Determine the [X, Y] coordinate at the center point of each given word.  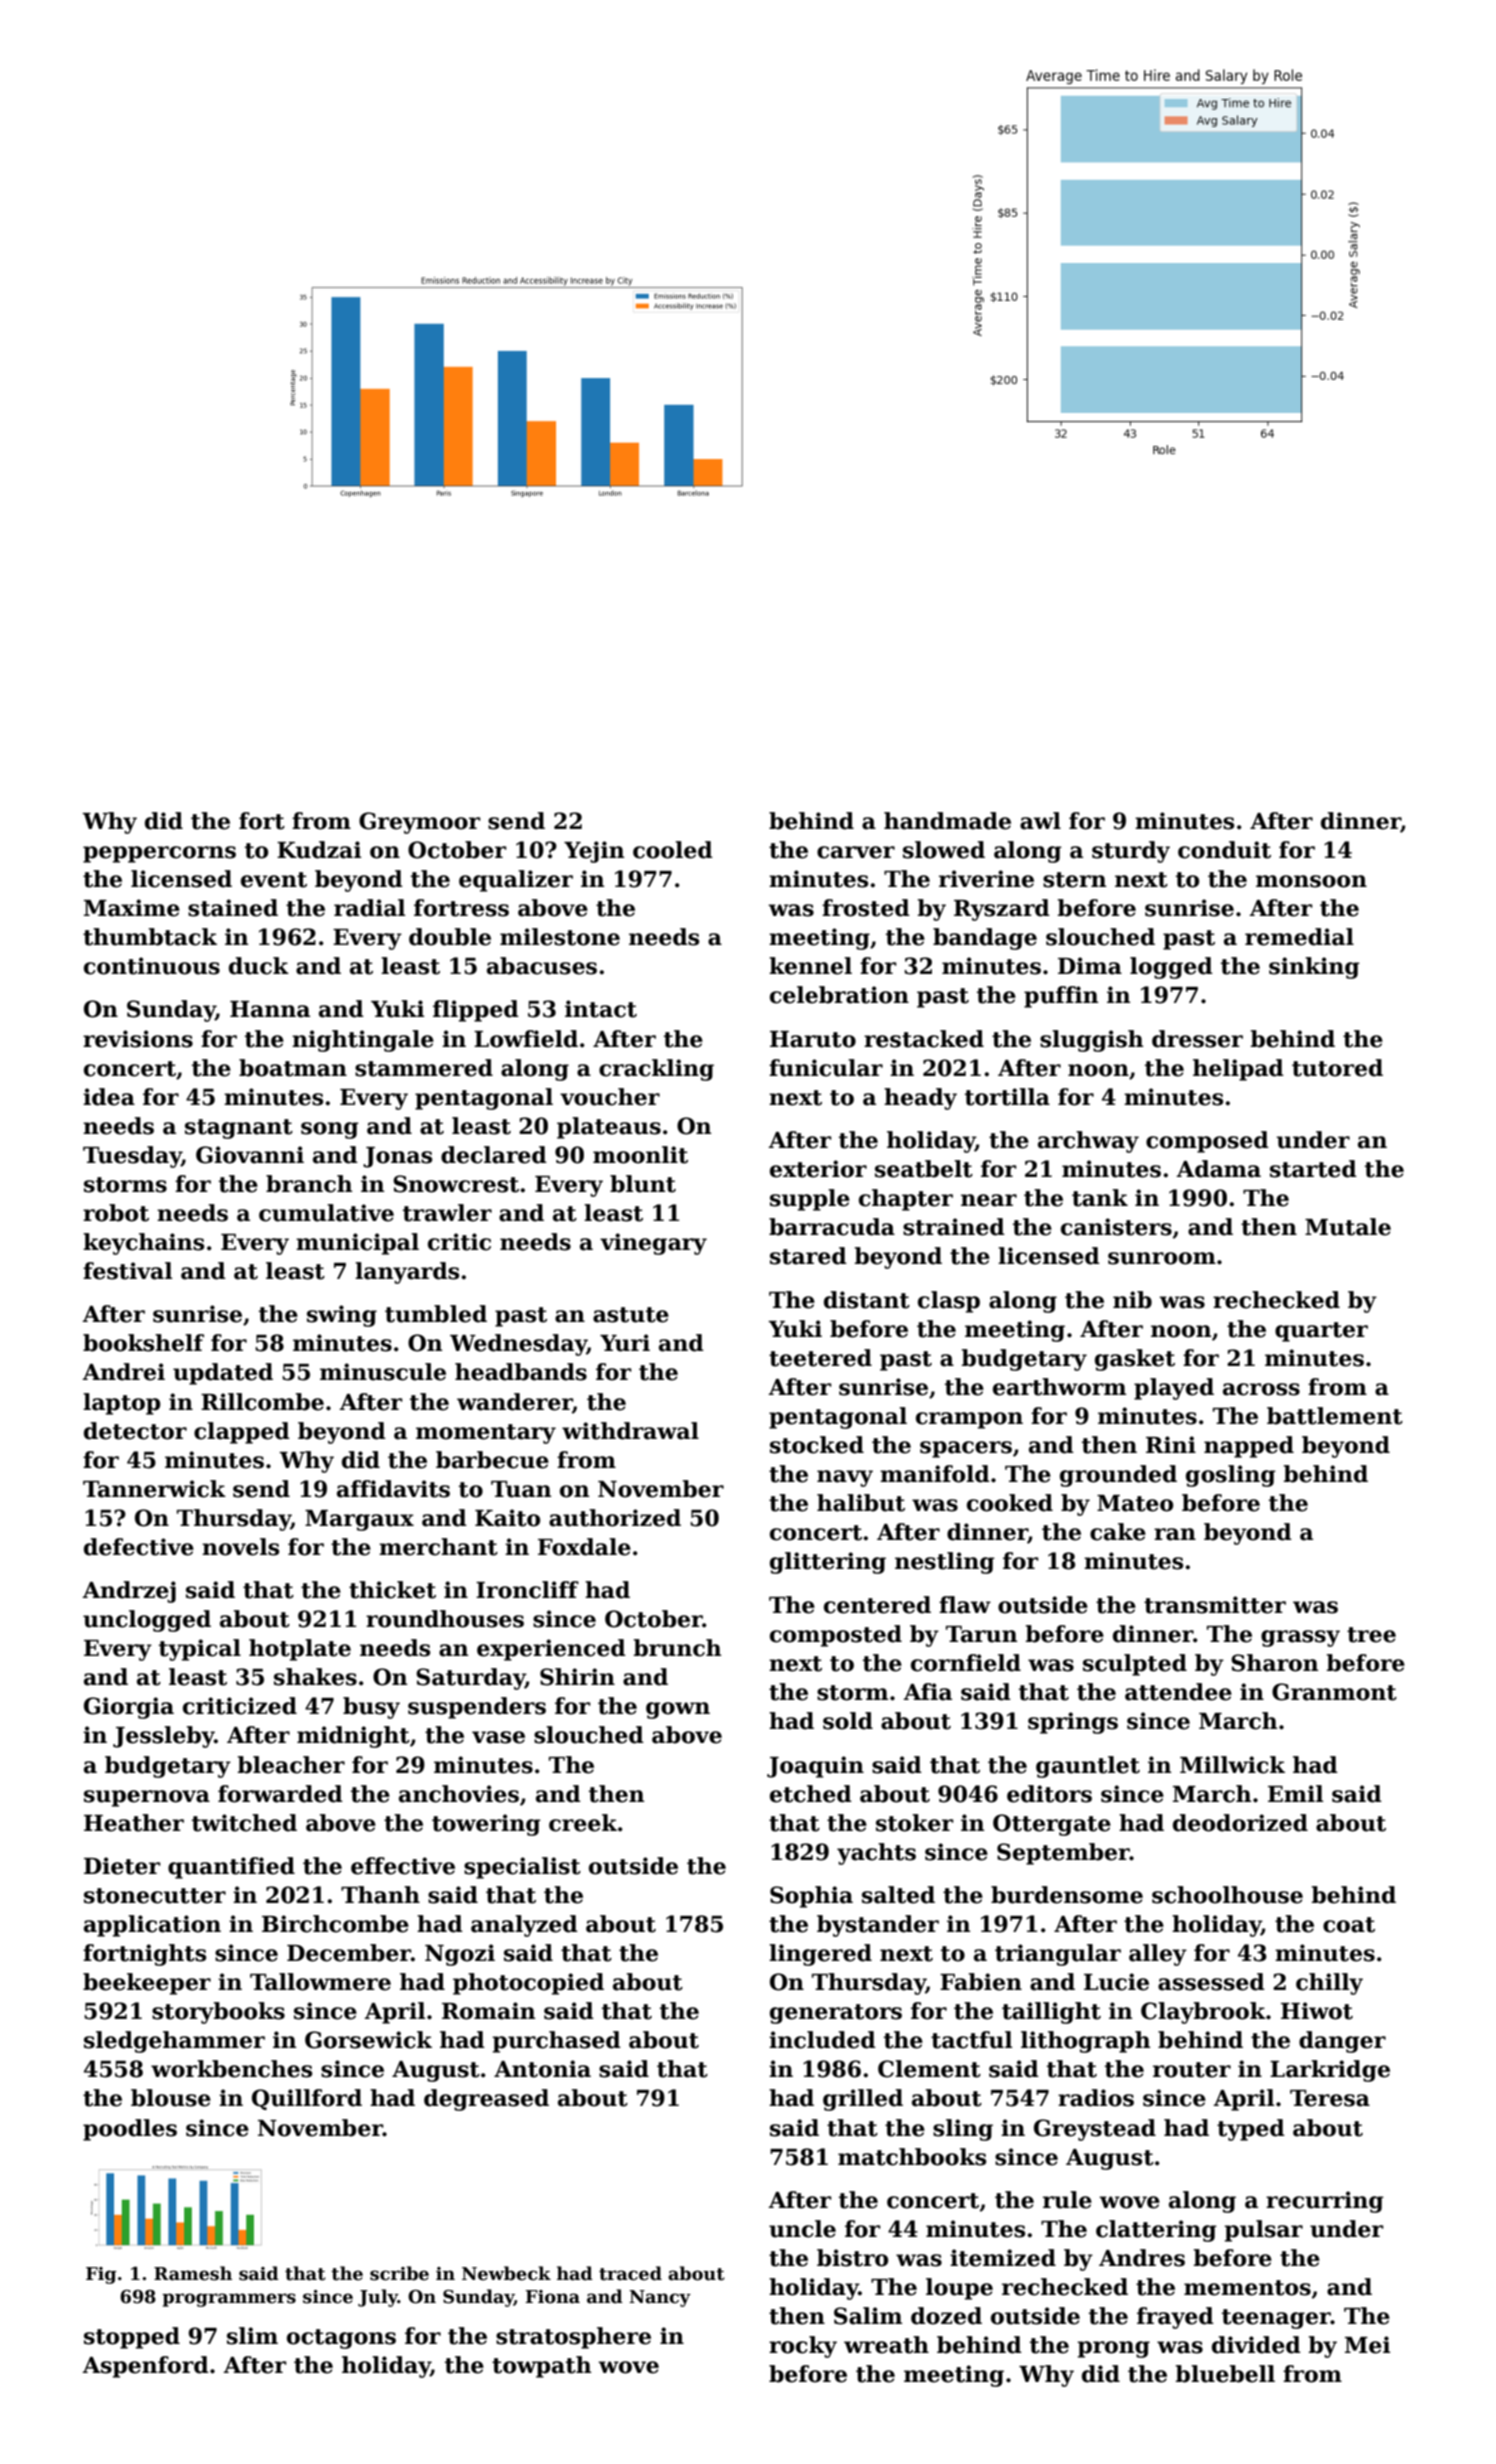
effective [403, 1866]
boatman [293, 1068]
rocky [803, 2347]
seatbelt [924, 1169]
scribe [399, 2273]
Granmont [1334, 1692]
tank [1100, 1198]
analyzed [524, 1926]
